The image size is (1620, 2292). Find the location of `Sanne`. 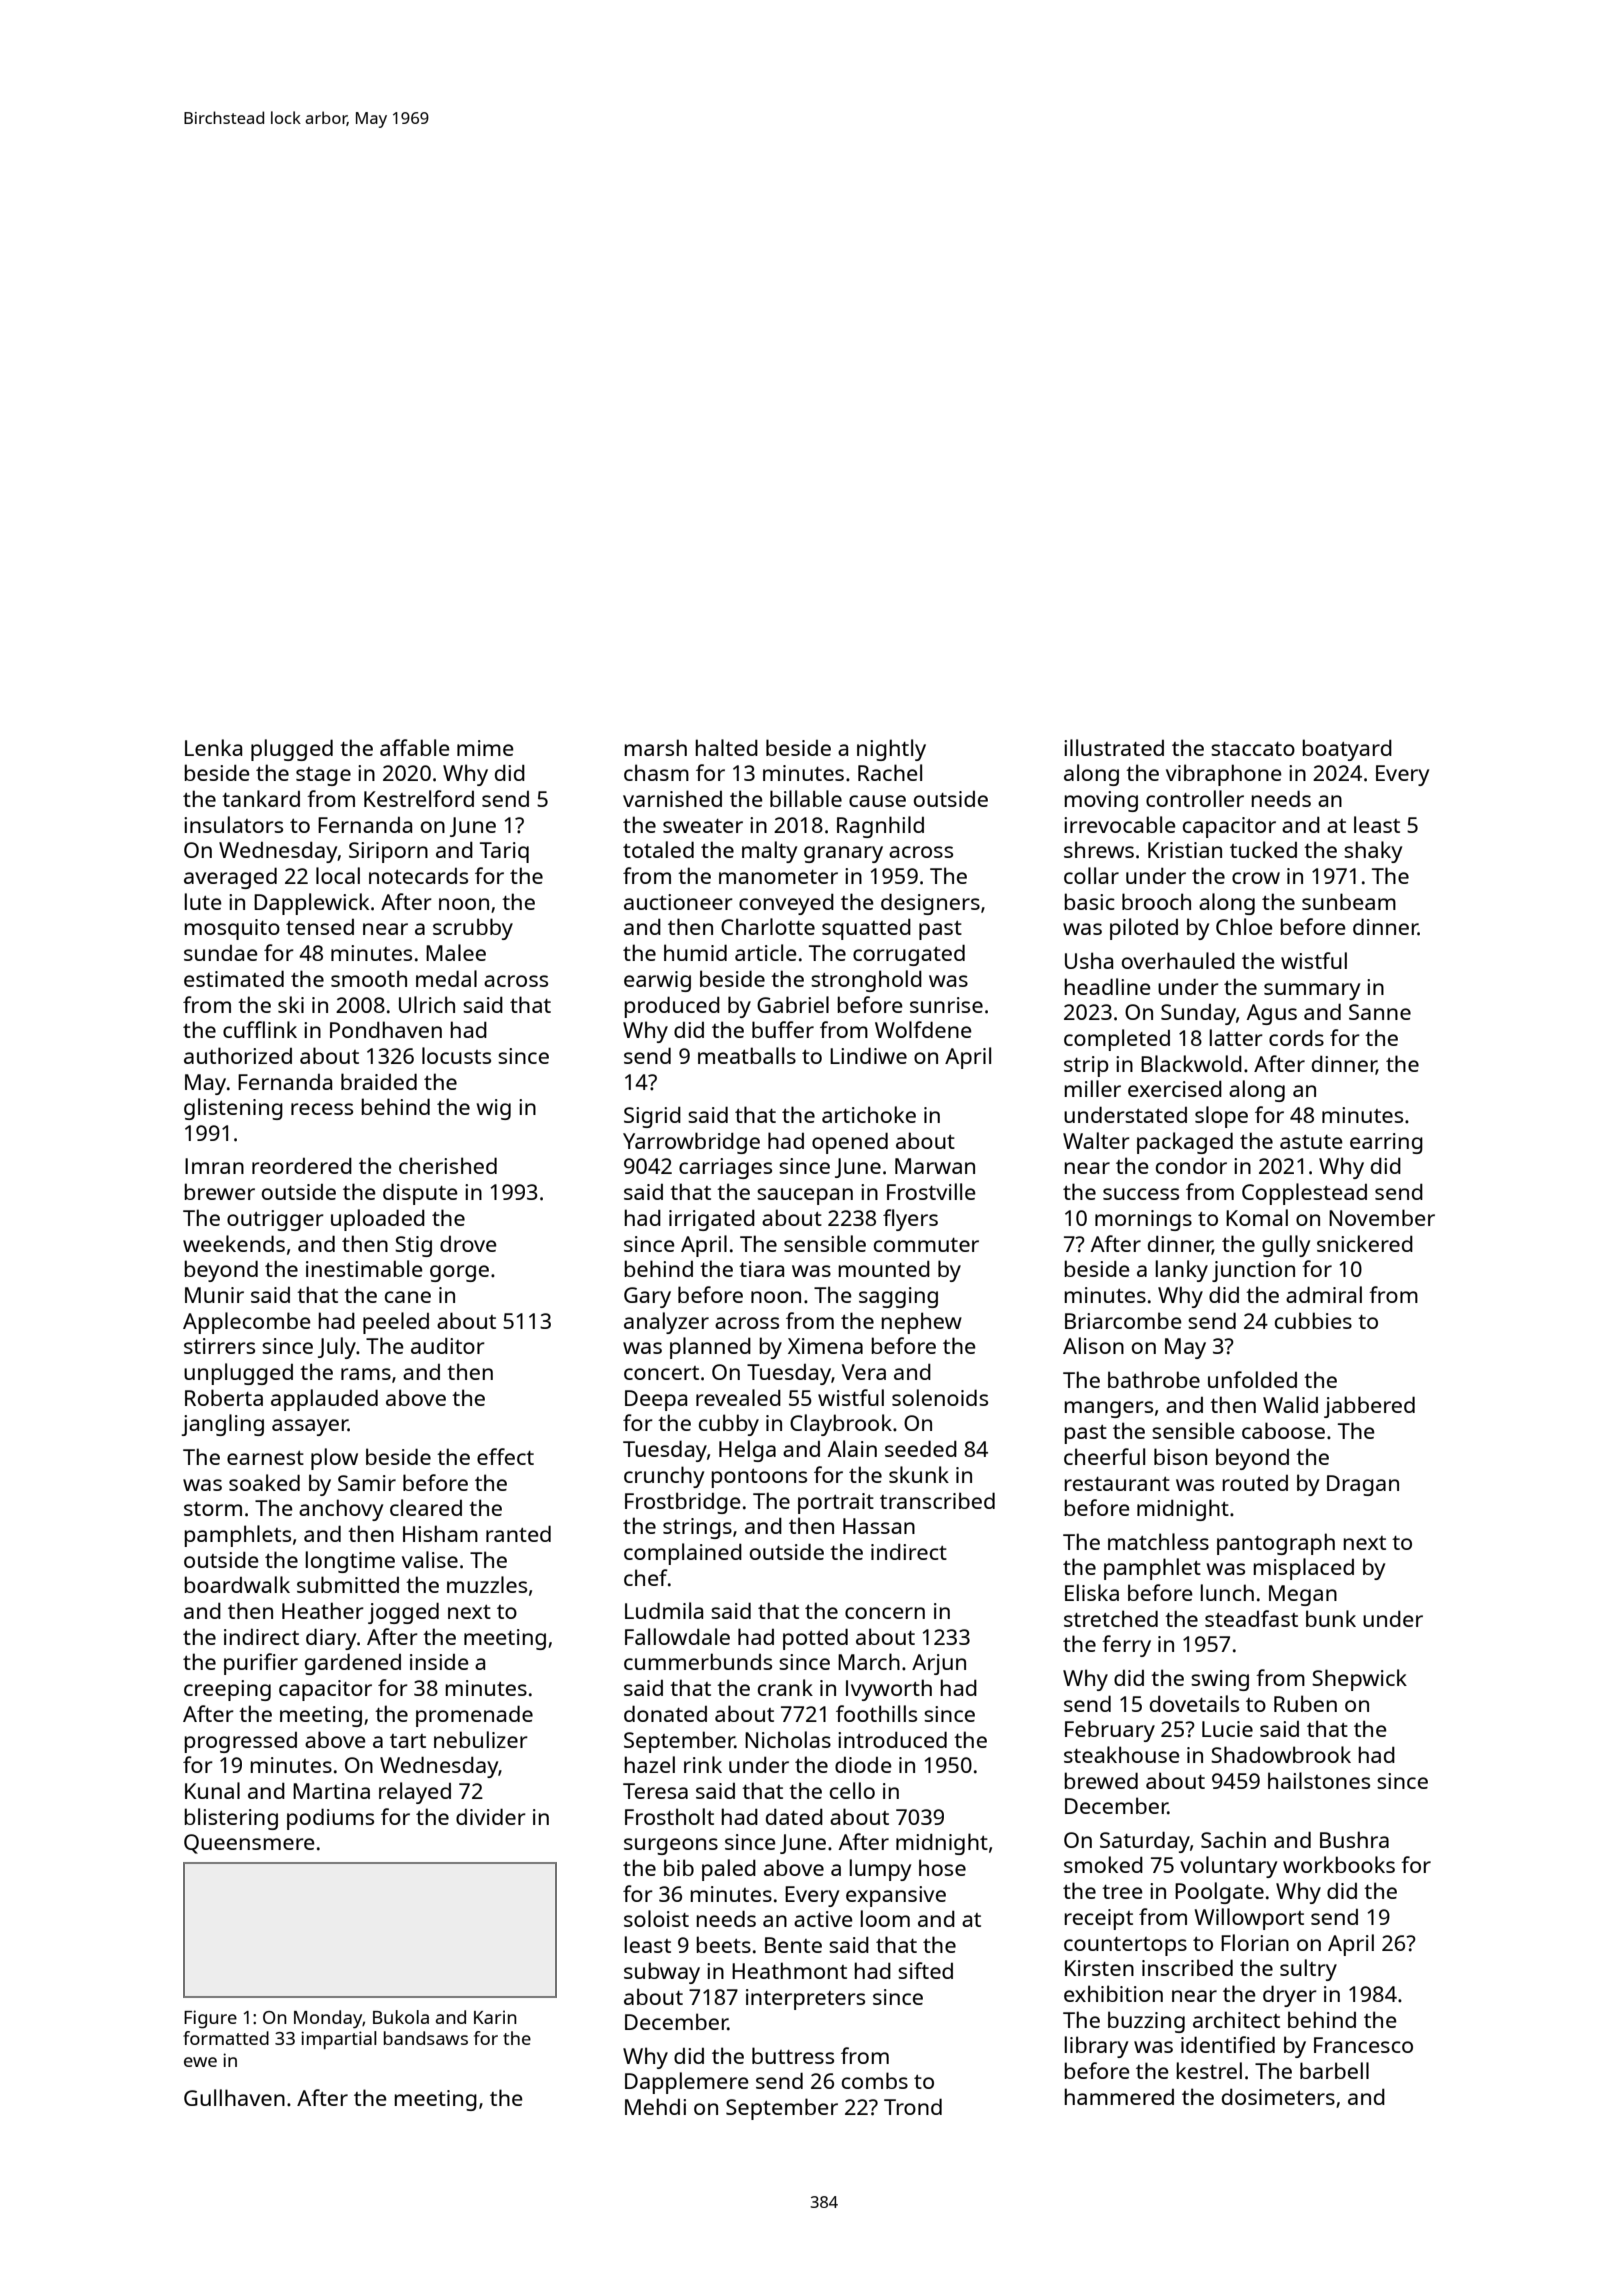

Sanne is located at coordinates (1380, 1012).
